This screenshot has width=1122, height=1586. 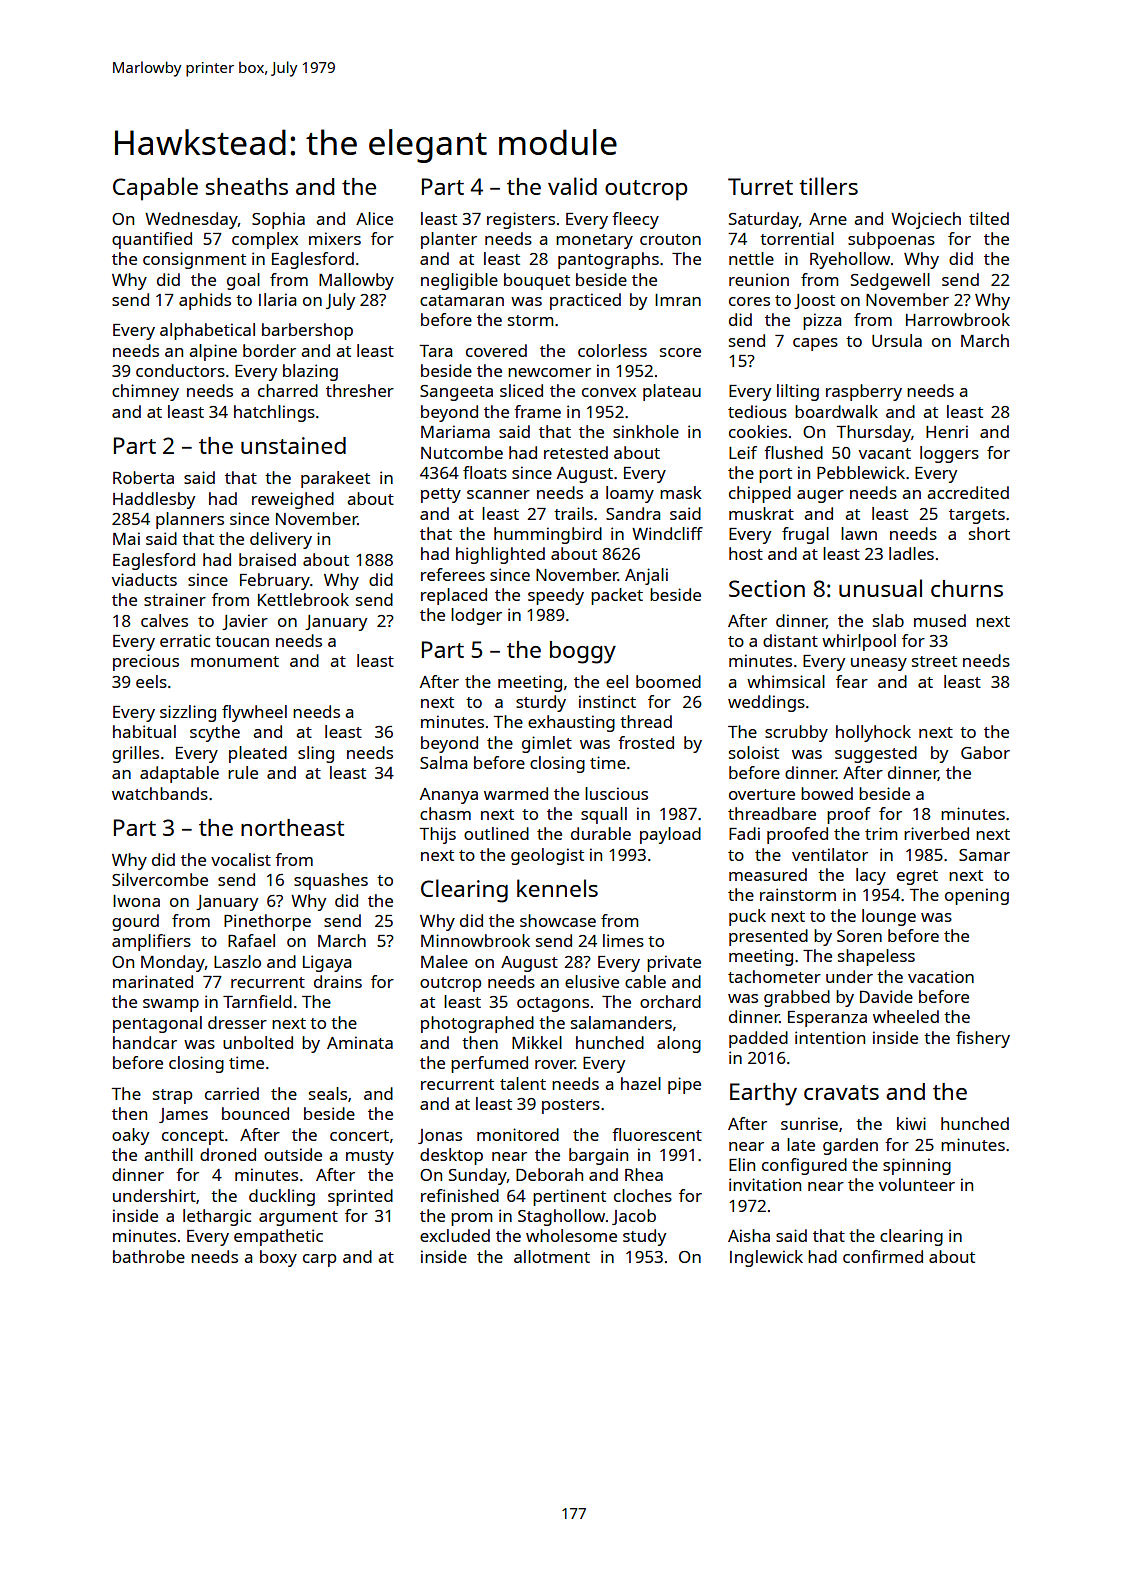 What do you see at coordinates (983, 1039) in the screenshot?
I see `fishery` at bounding box center [983, 1039].
